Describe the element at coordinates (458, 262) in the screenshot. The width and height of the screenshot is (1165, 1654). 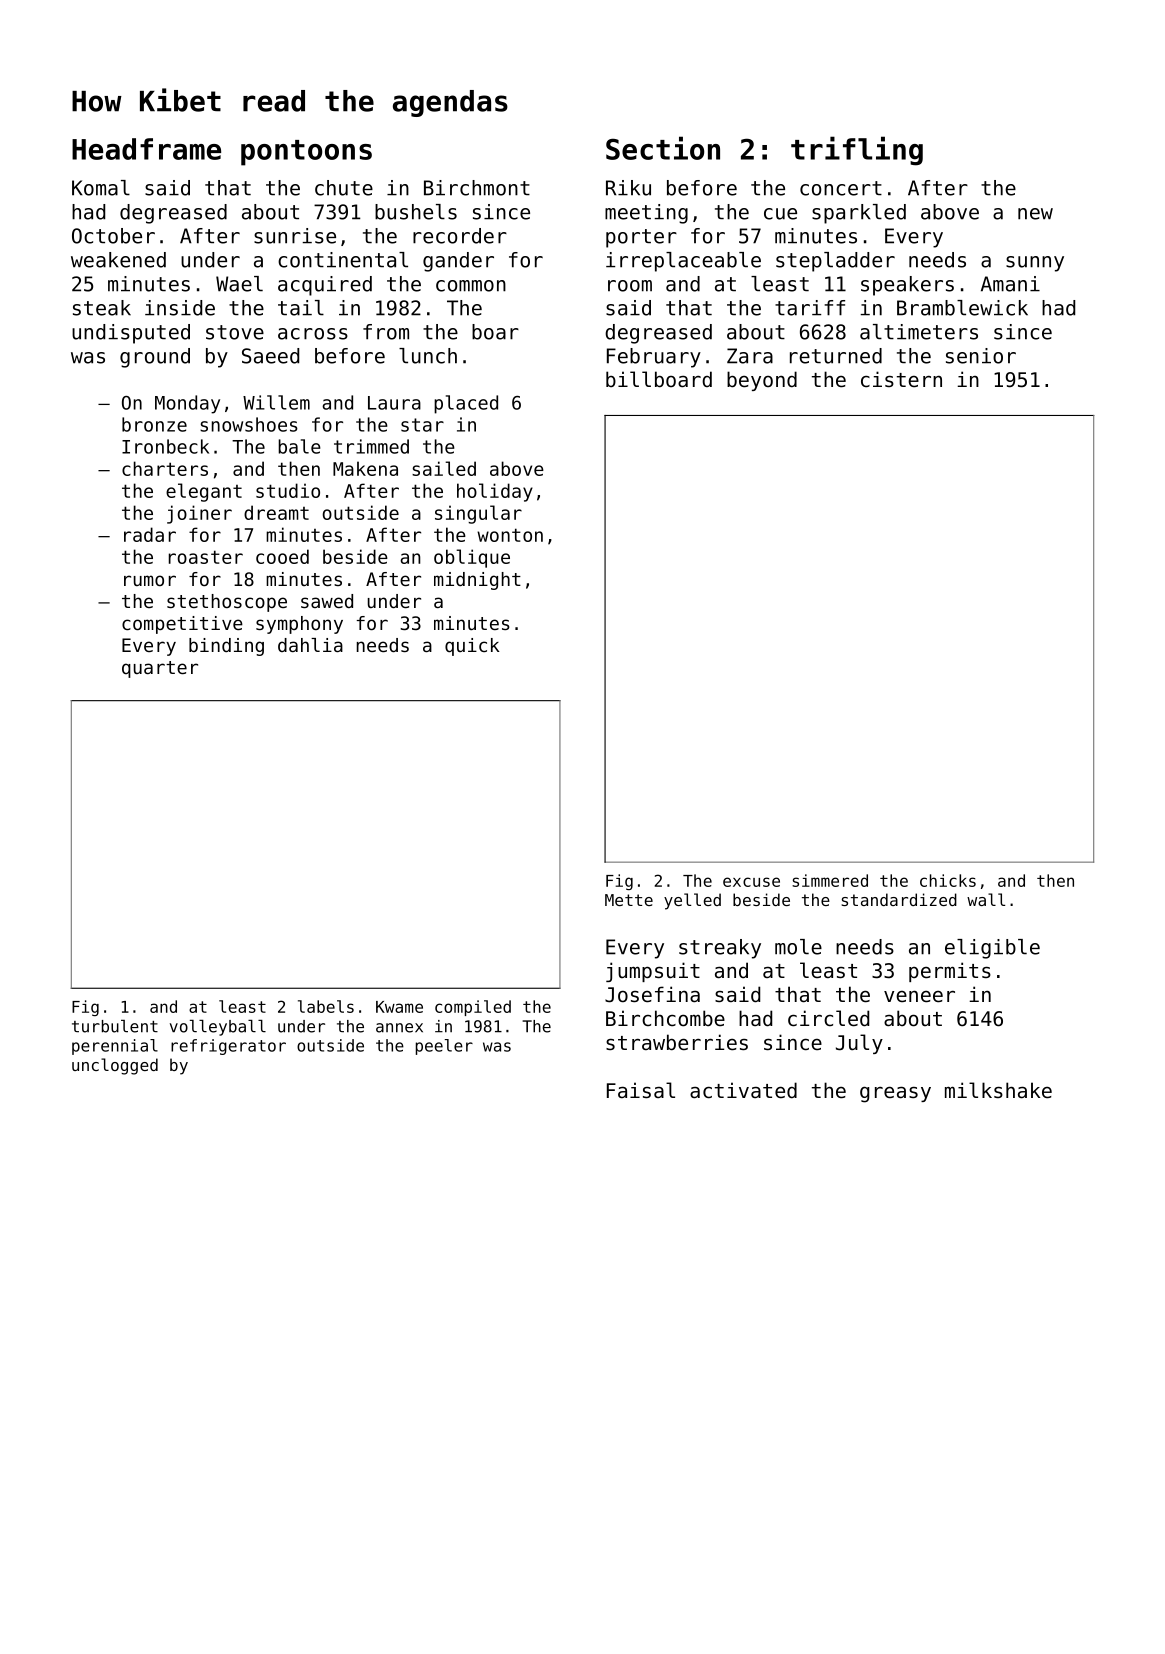
I see `gander` at that location.
